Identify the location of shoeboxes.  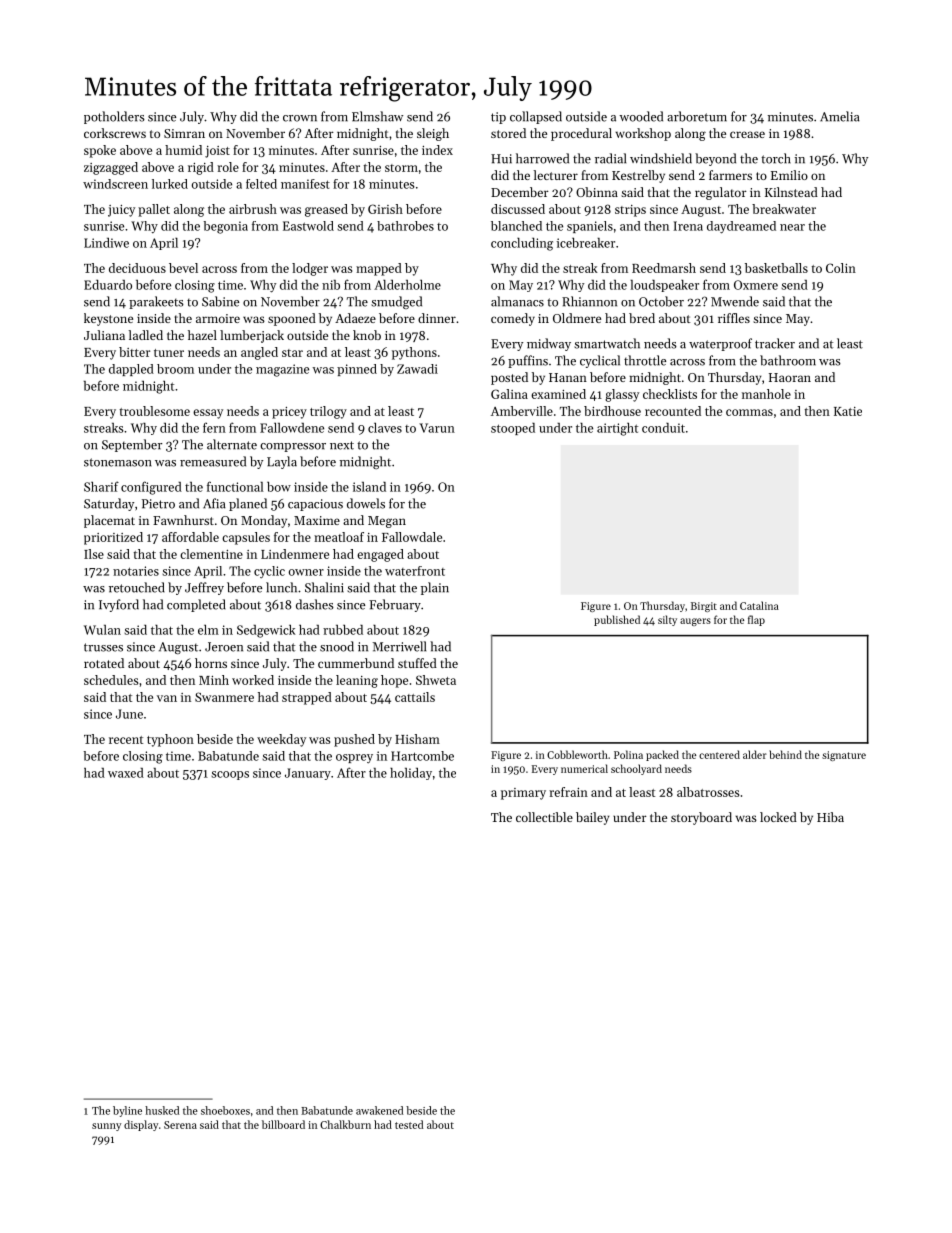
(225, 1110).
